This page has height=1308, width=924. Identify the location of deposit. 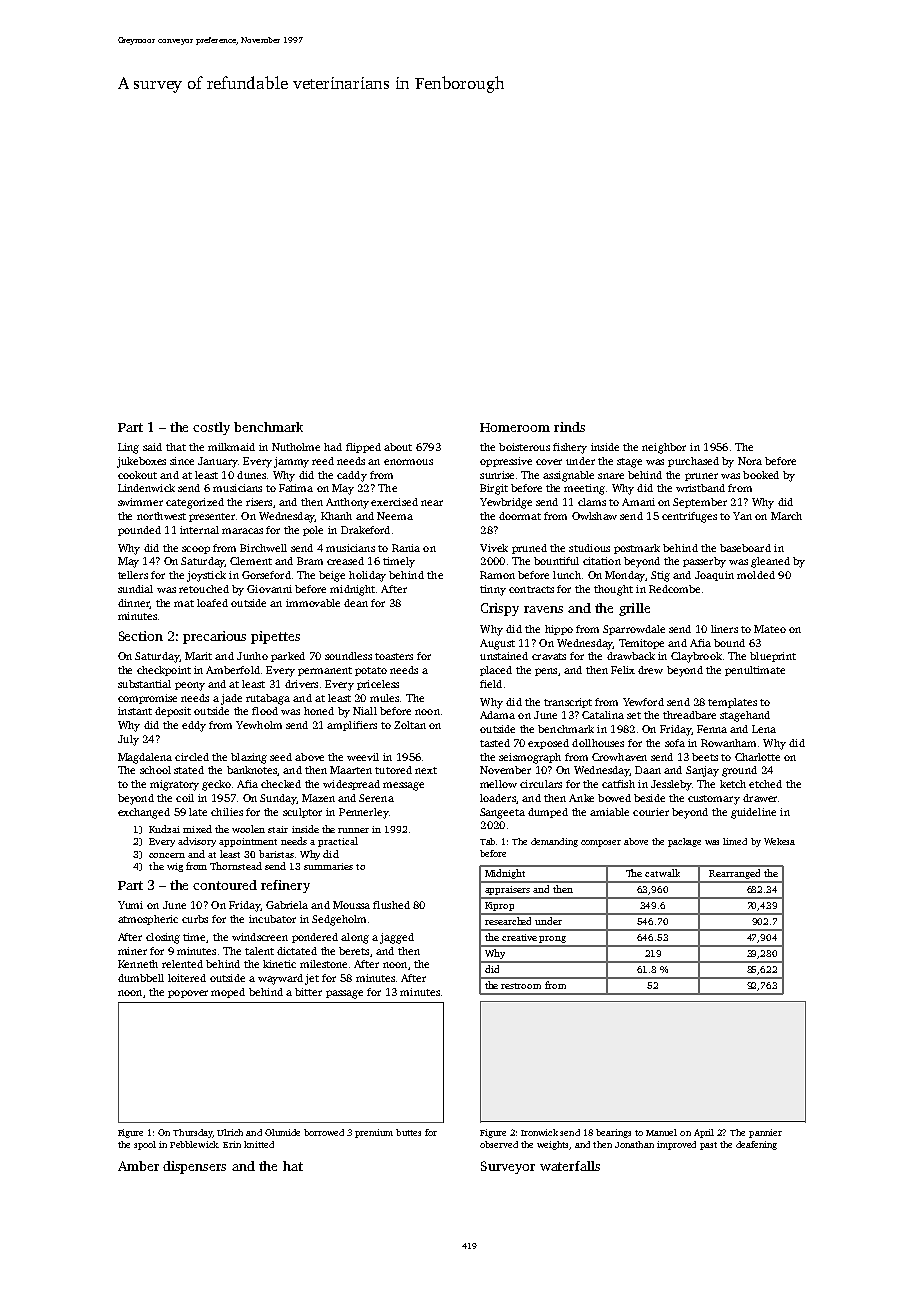
(173, 712).
